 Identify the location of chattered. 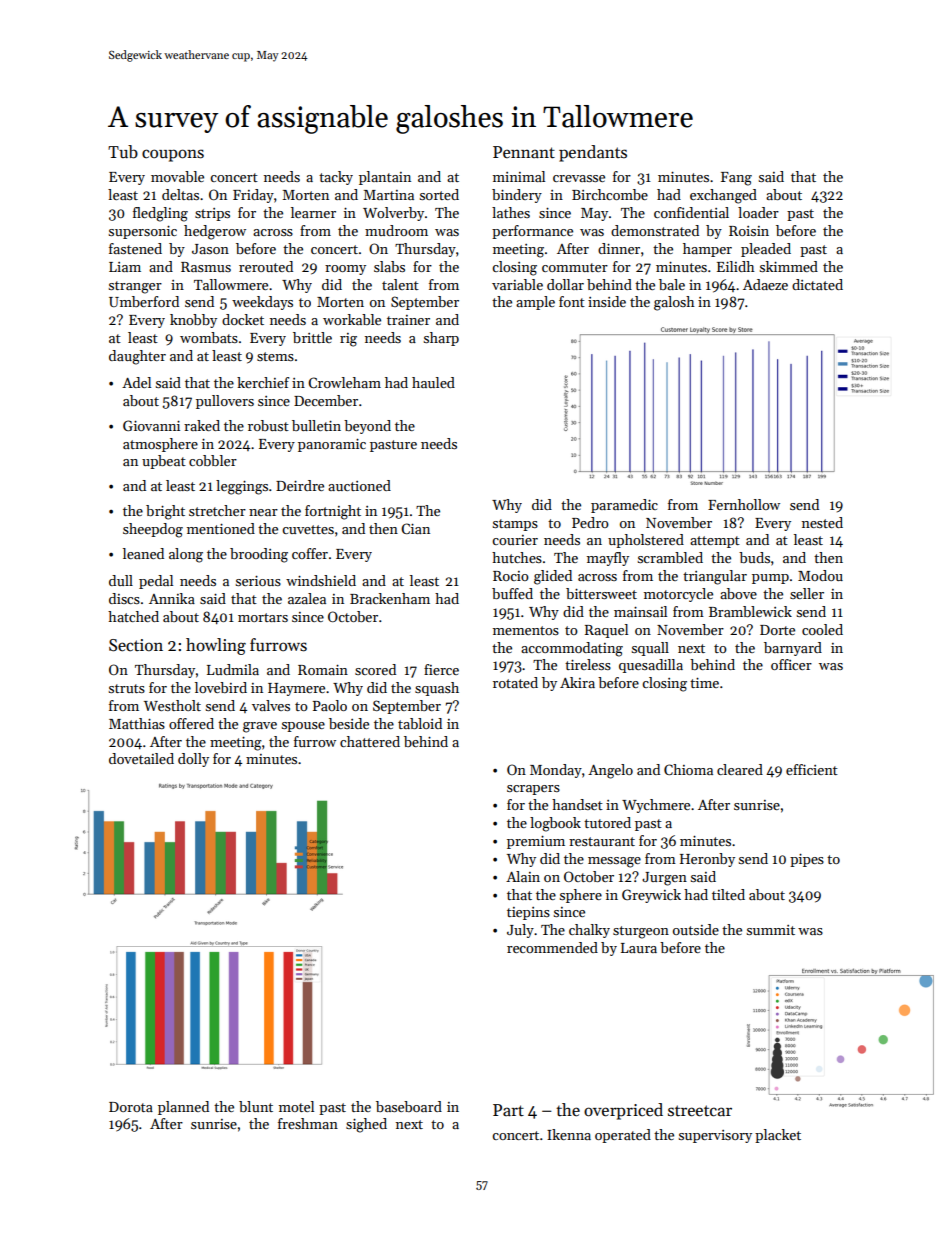
(370, 741).
